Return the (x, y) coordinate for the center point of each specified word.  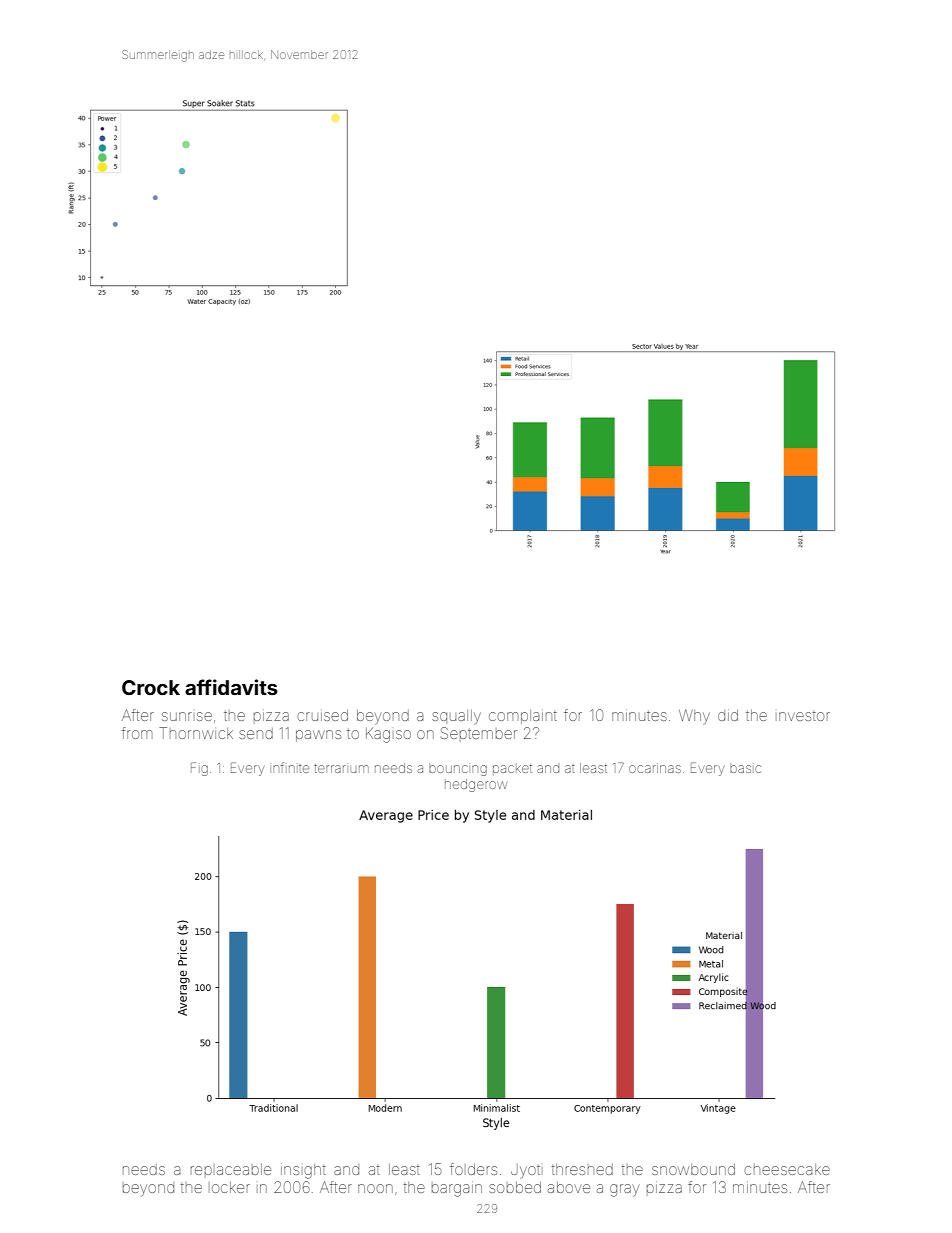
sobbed (515, 1187)
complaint (523, 717)
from (137, 733)
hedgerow (476, 785)
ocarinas (655, 768)
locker (231, 1187)
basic (745, 769)
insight (303, 1171)
